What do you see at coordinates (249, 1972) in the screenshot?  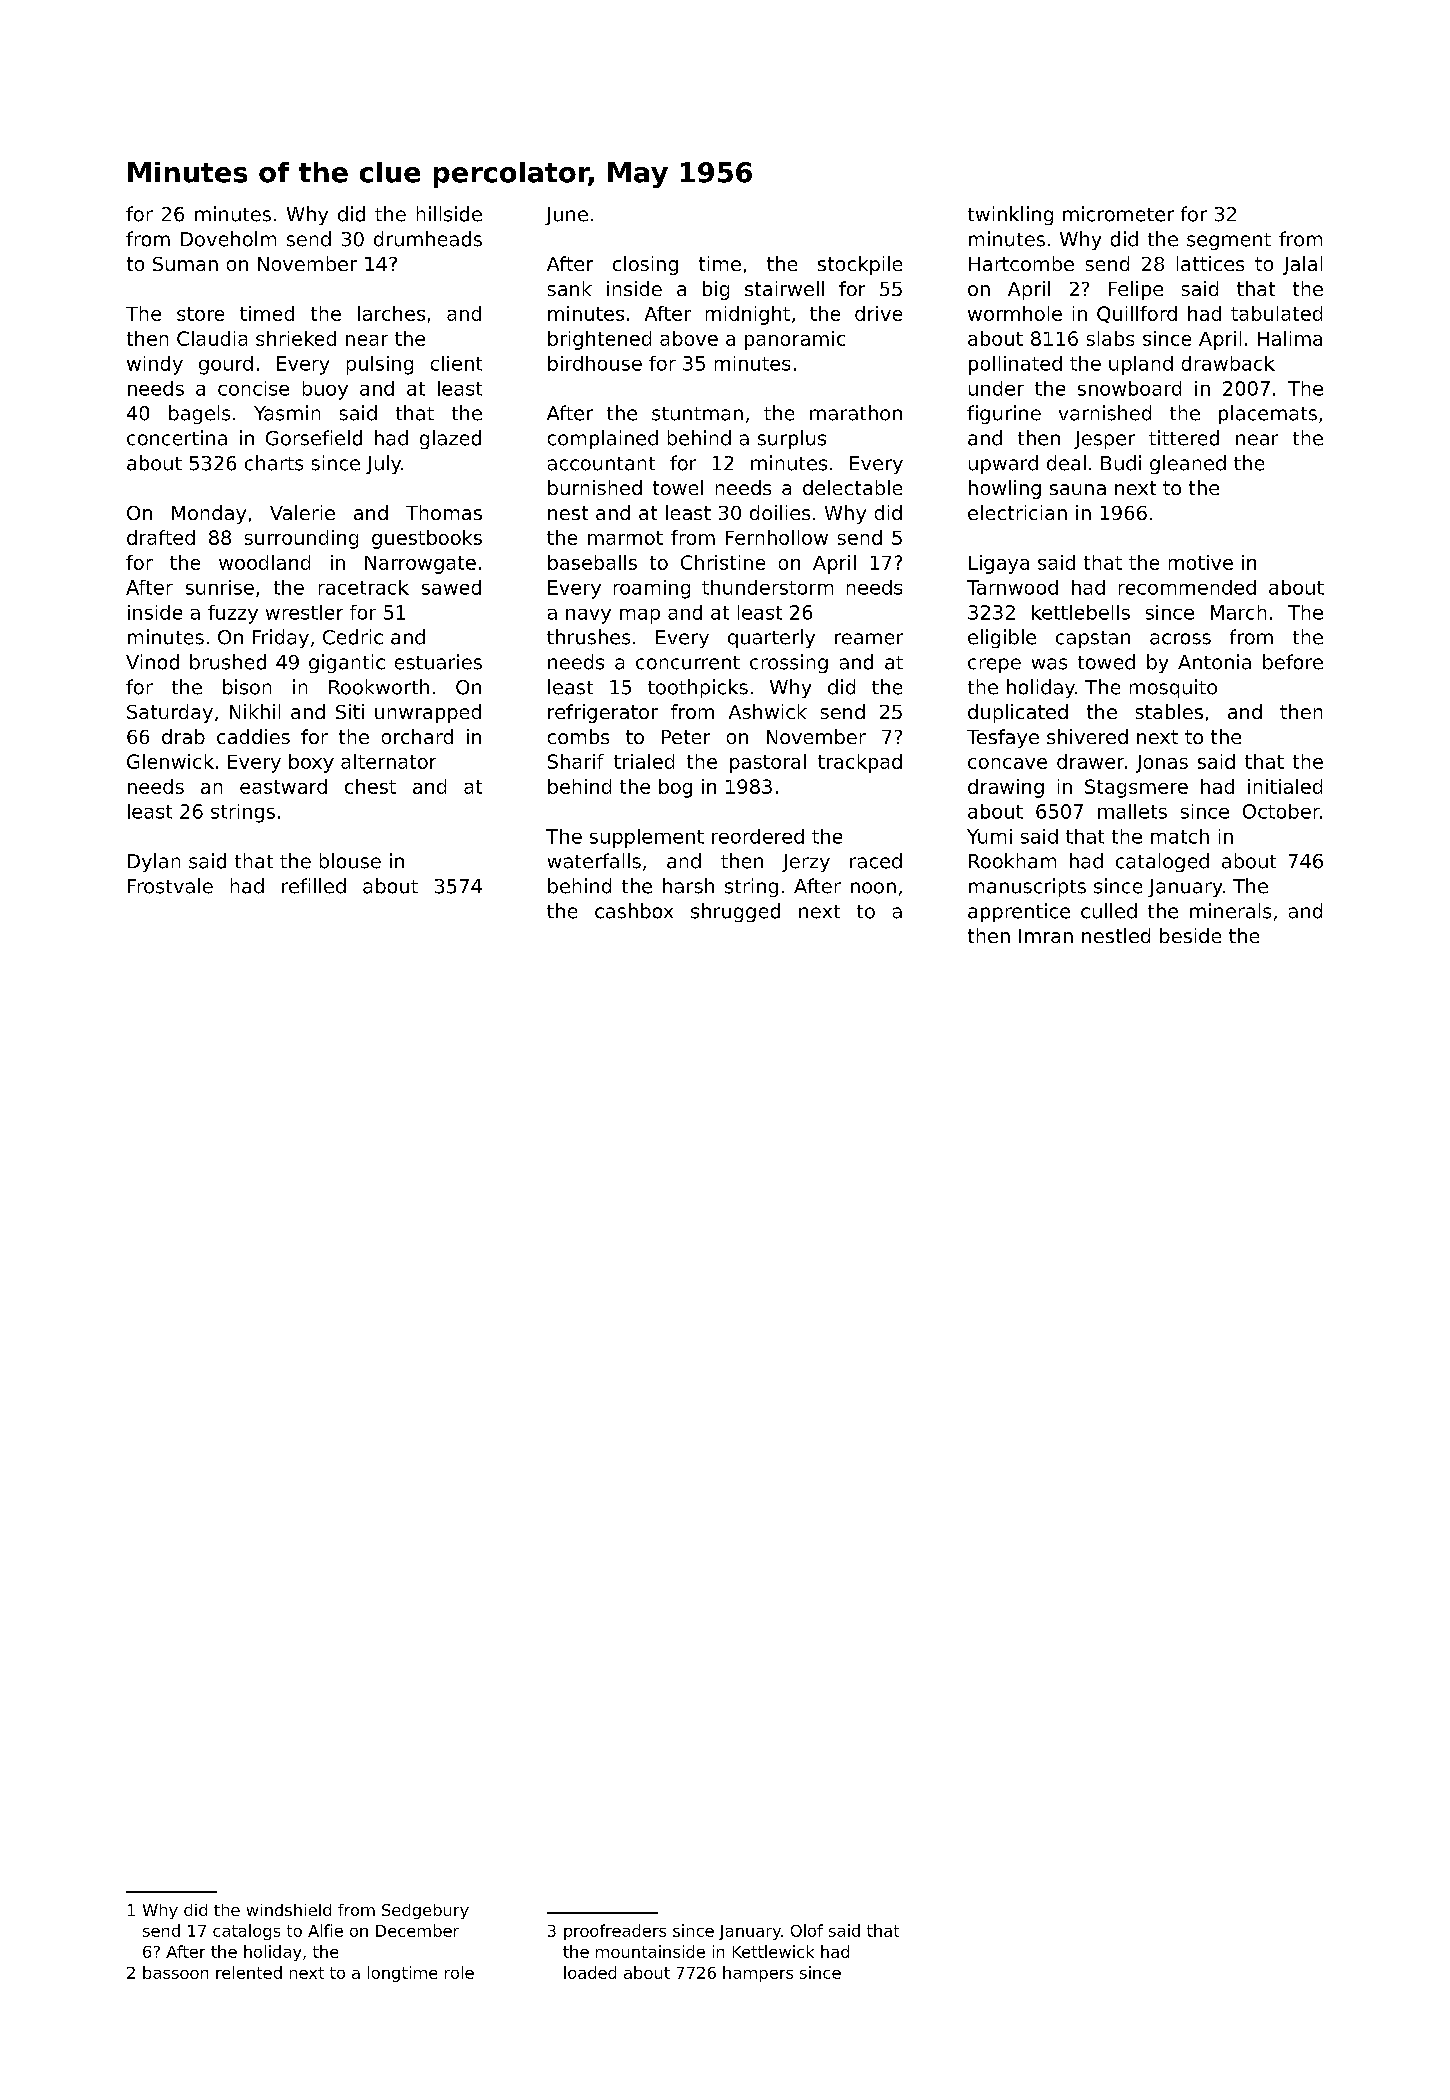 I see `relented` at bounding box center [249, 1972].
